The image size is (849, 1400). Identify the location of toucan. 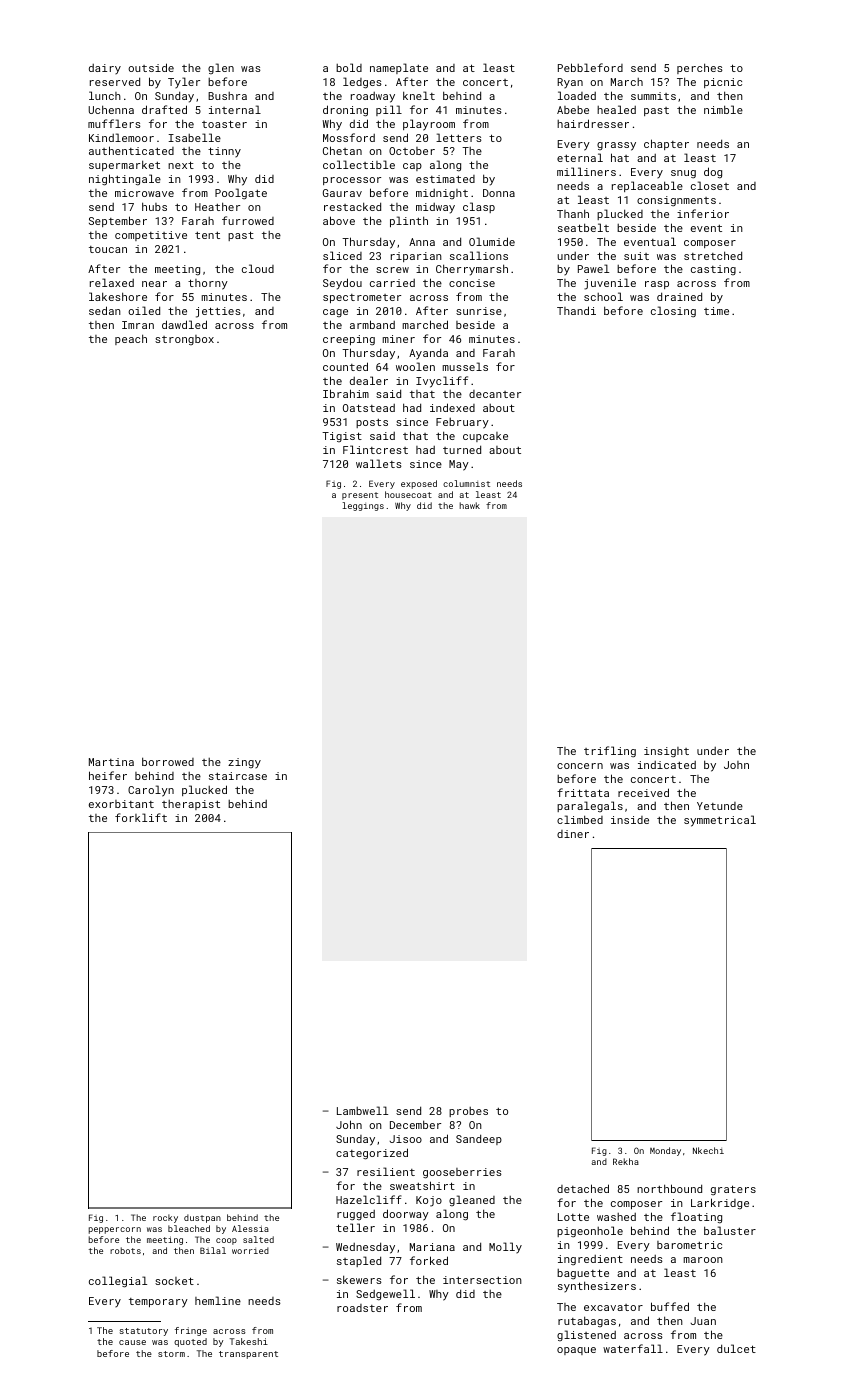
(108, 249).
